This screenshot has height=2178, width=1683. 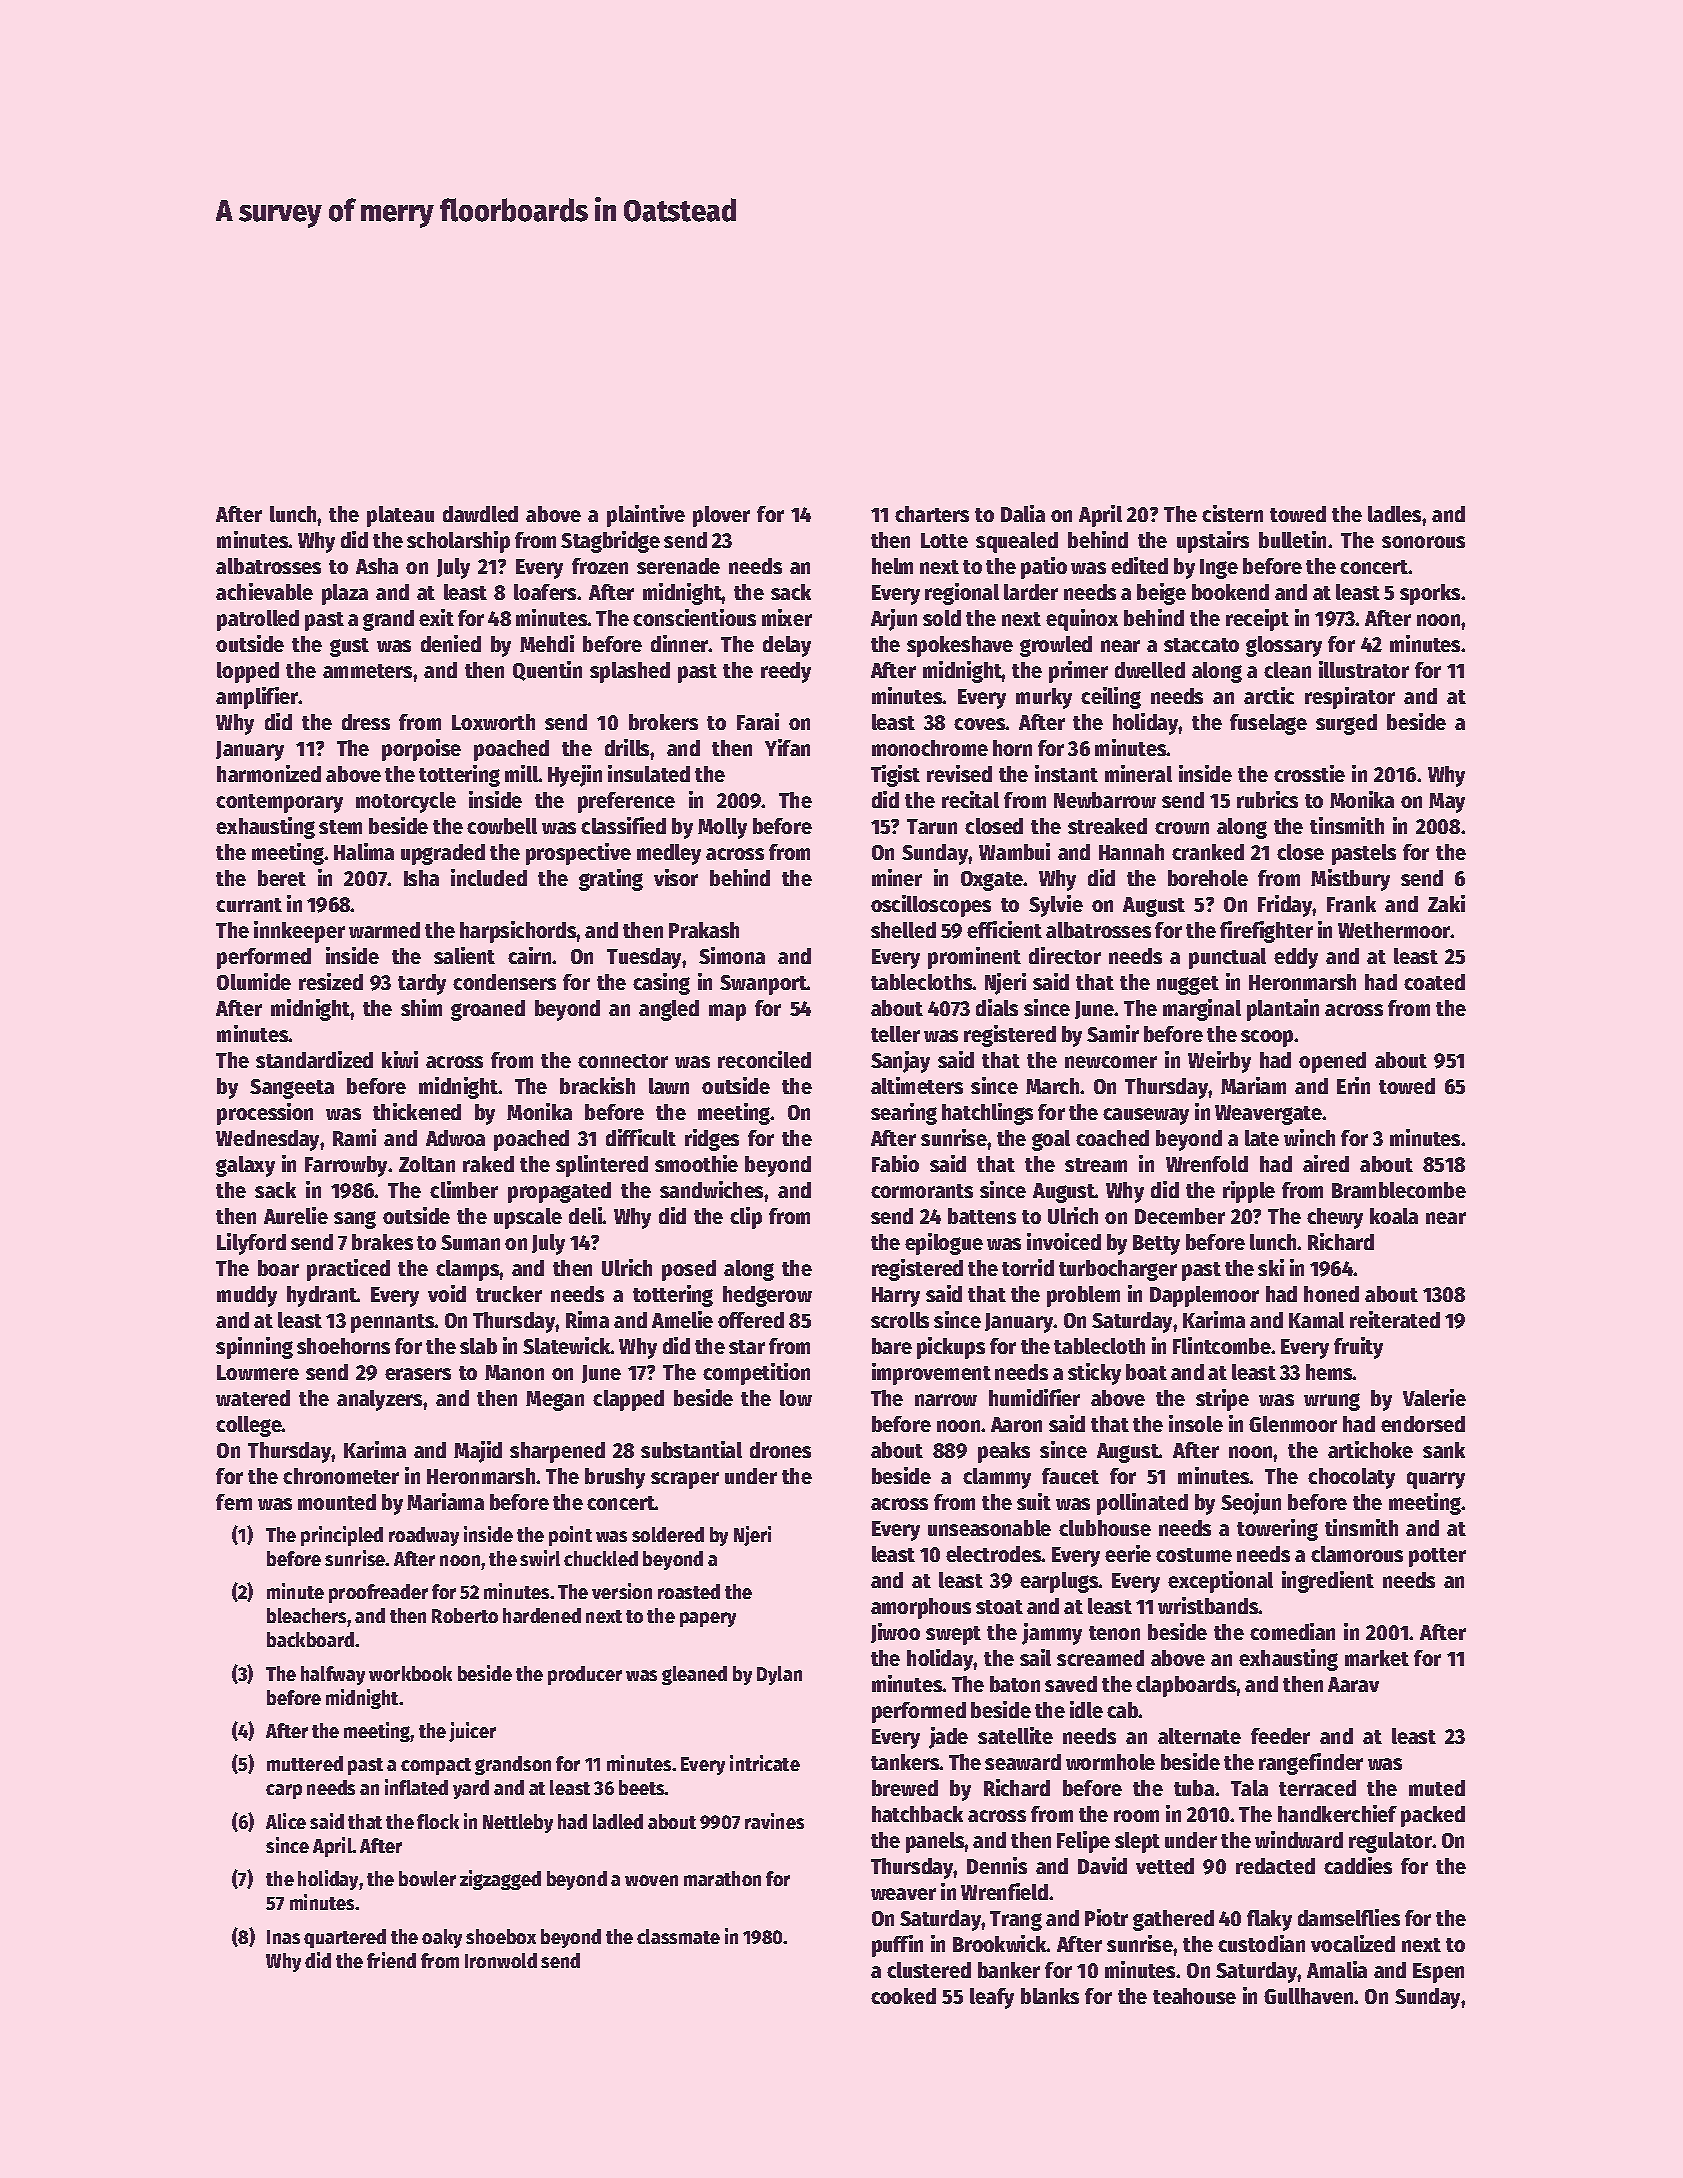 What do you see at coordinates (1337, 1813) in the screenshot?
I see `handkerchief` at bounding box center [1337, 1813].
